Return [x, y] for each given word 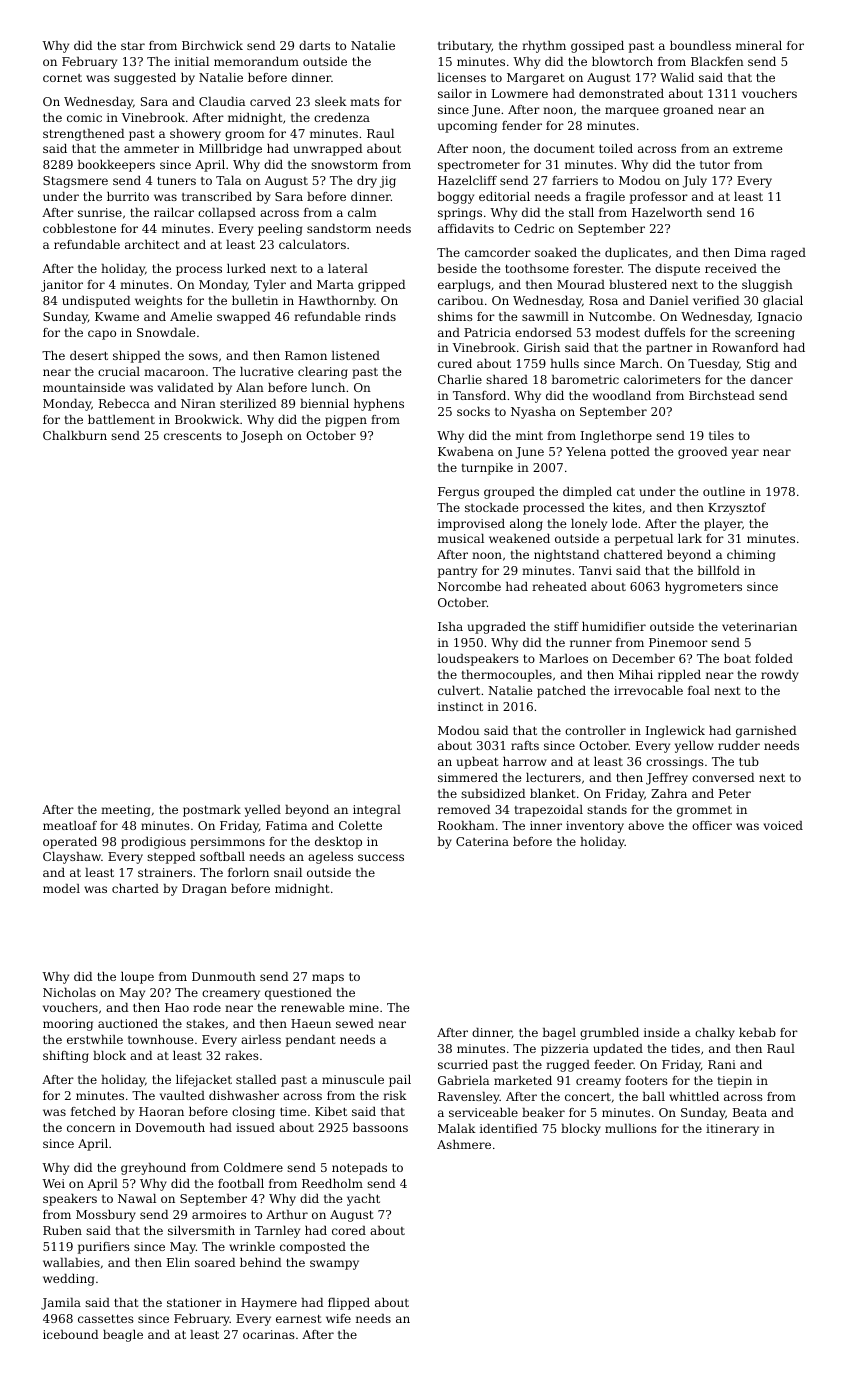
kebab [757, 1032]
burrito [128, 196]
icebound [71, 1334]
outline [724, 491]
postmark [212, 811]
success [381, 857]
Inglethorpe [616, 437]
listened [355, 355]
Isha [450, 626]
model [61, 888]
